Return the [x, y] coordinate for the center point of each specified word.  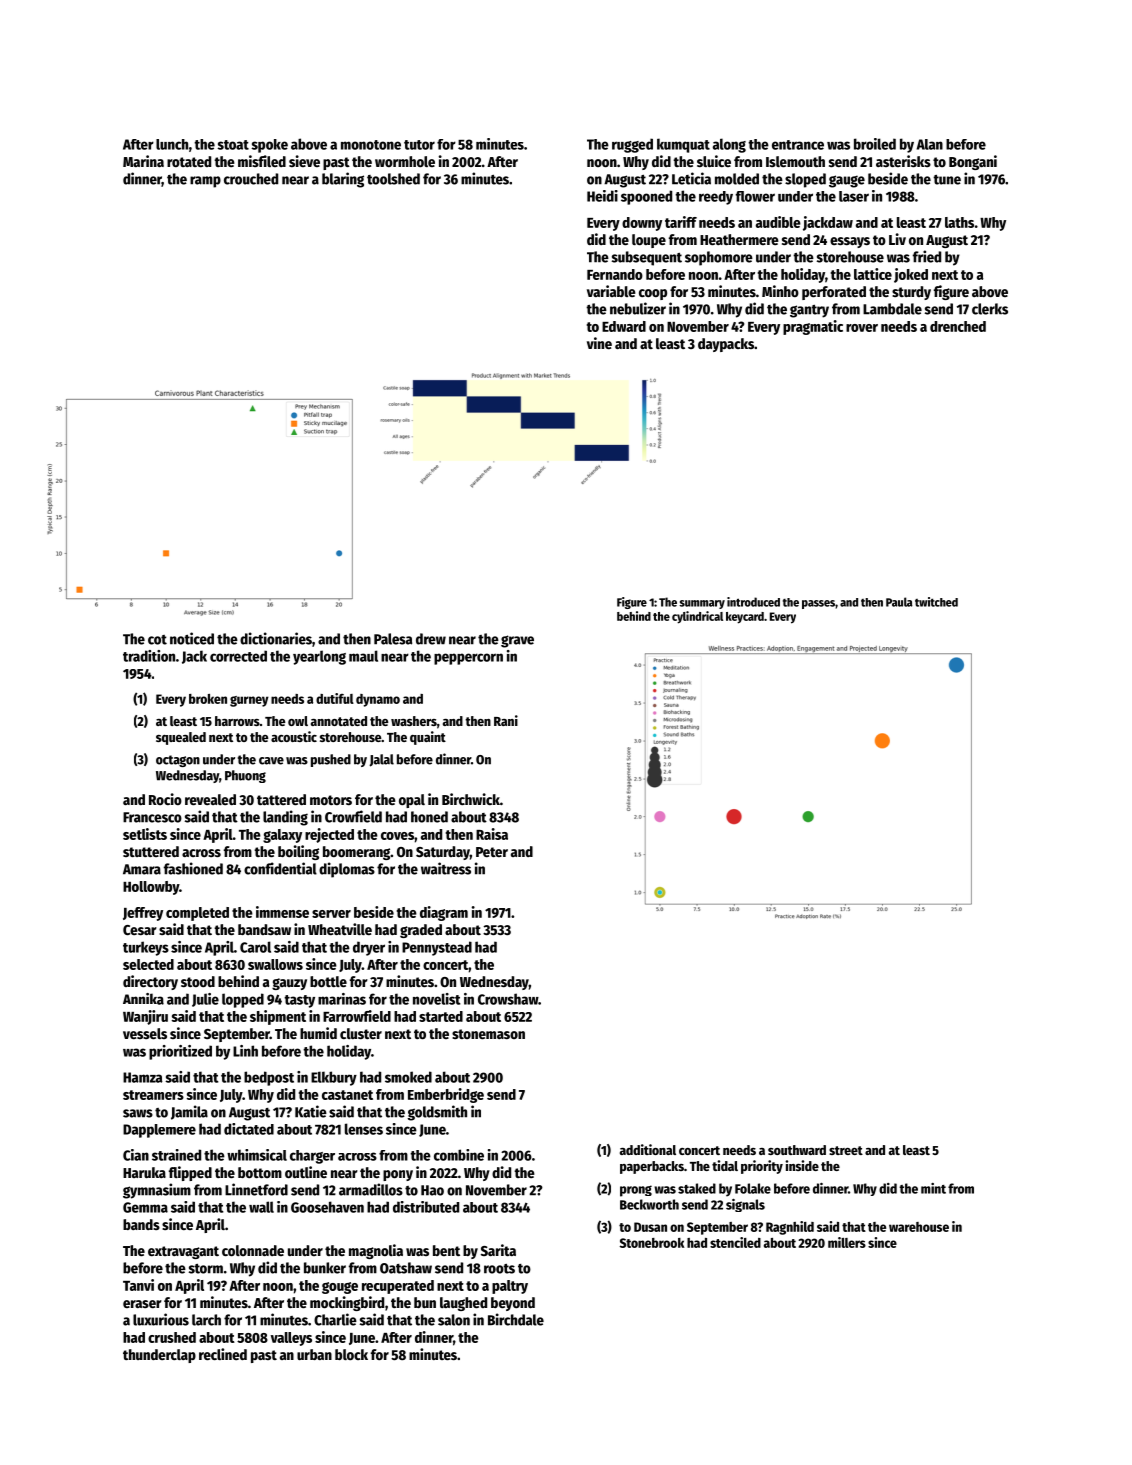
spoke [269, 146]
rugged [632, 145]
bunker [325, 1268]
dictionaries [276, 638]
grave [517, 641]
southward [797, 1150]
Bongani [973, 162]
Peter [492, 852]
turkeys [146, 948]
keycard [745, 618]
